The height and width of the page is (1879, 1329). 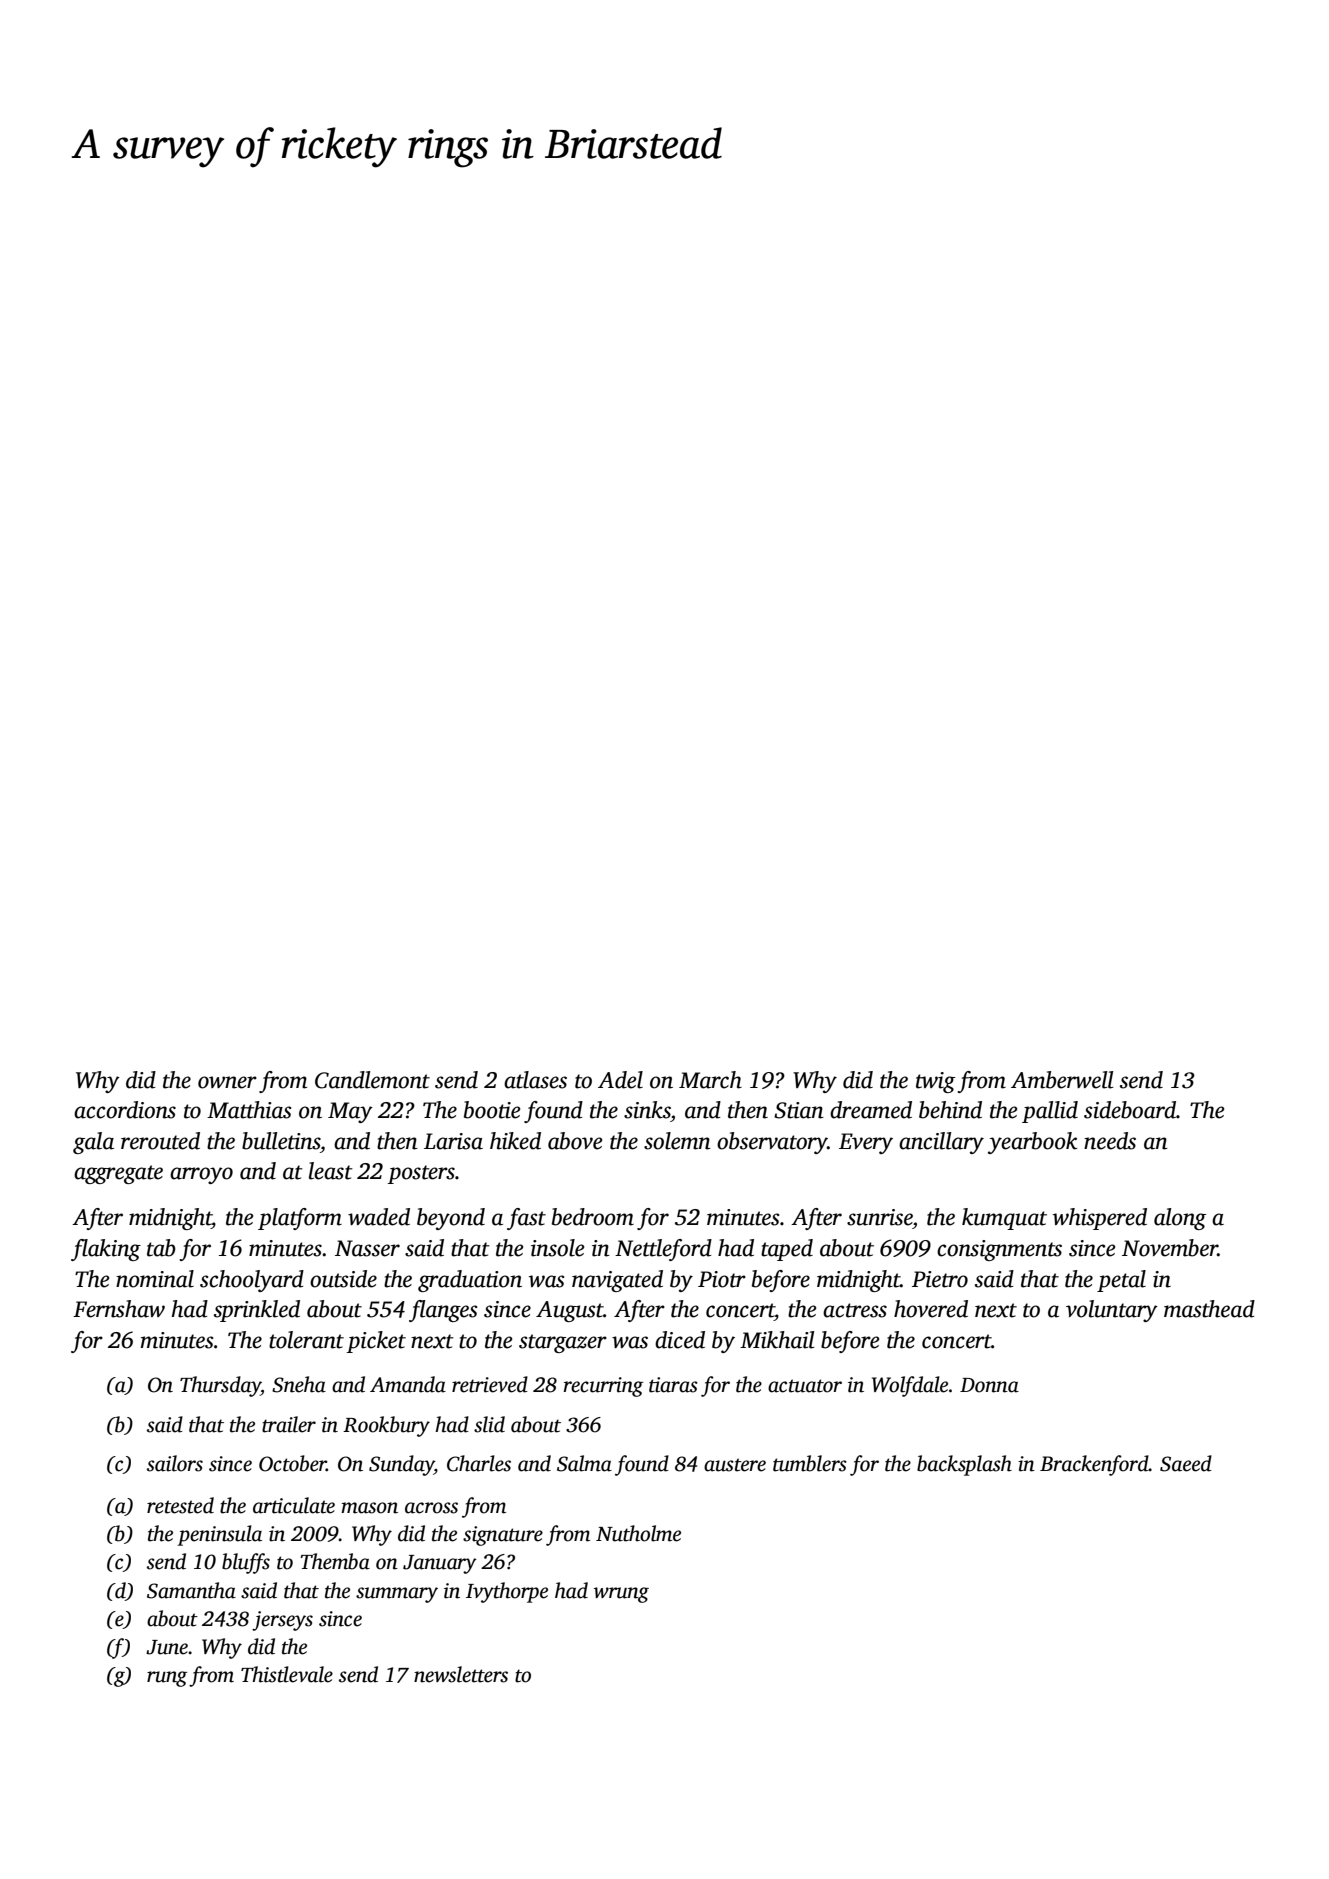 What do you see at coordinates (118, 1174) in the page?
I see `aggregate` at bounding box center [118, 1174].
